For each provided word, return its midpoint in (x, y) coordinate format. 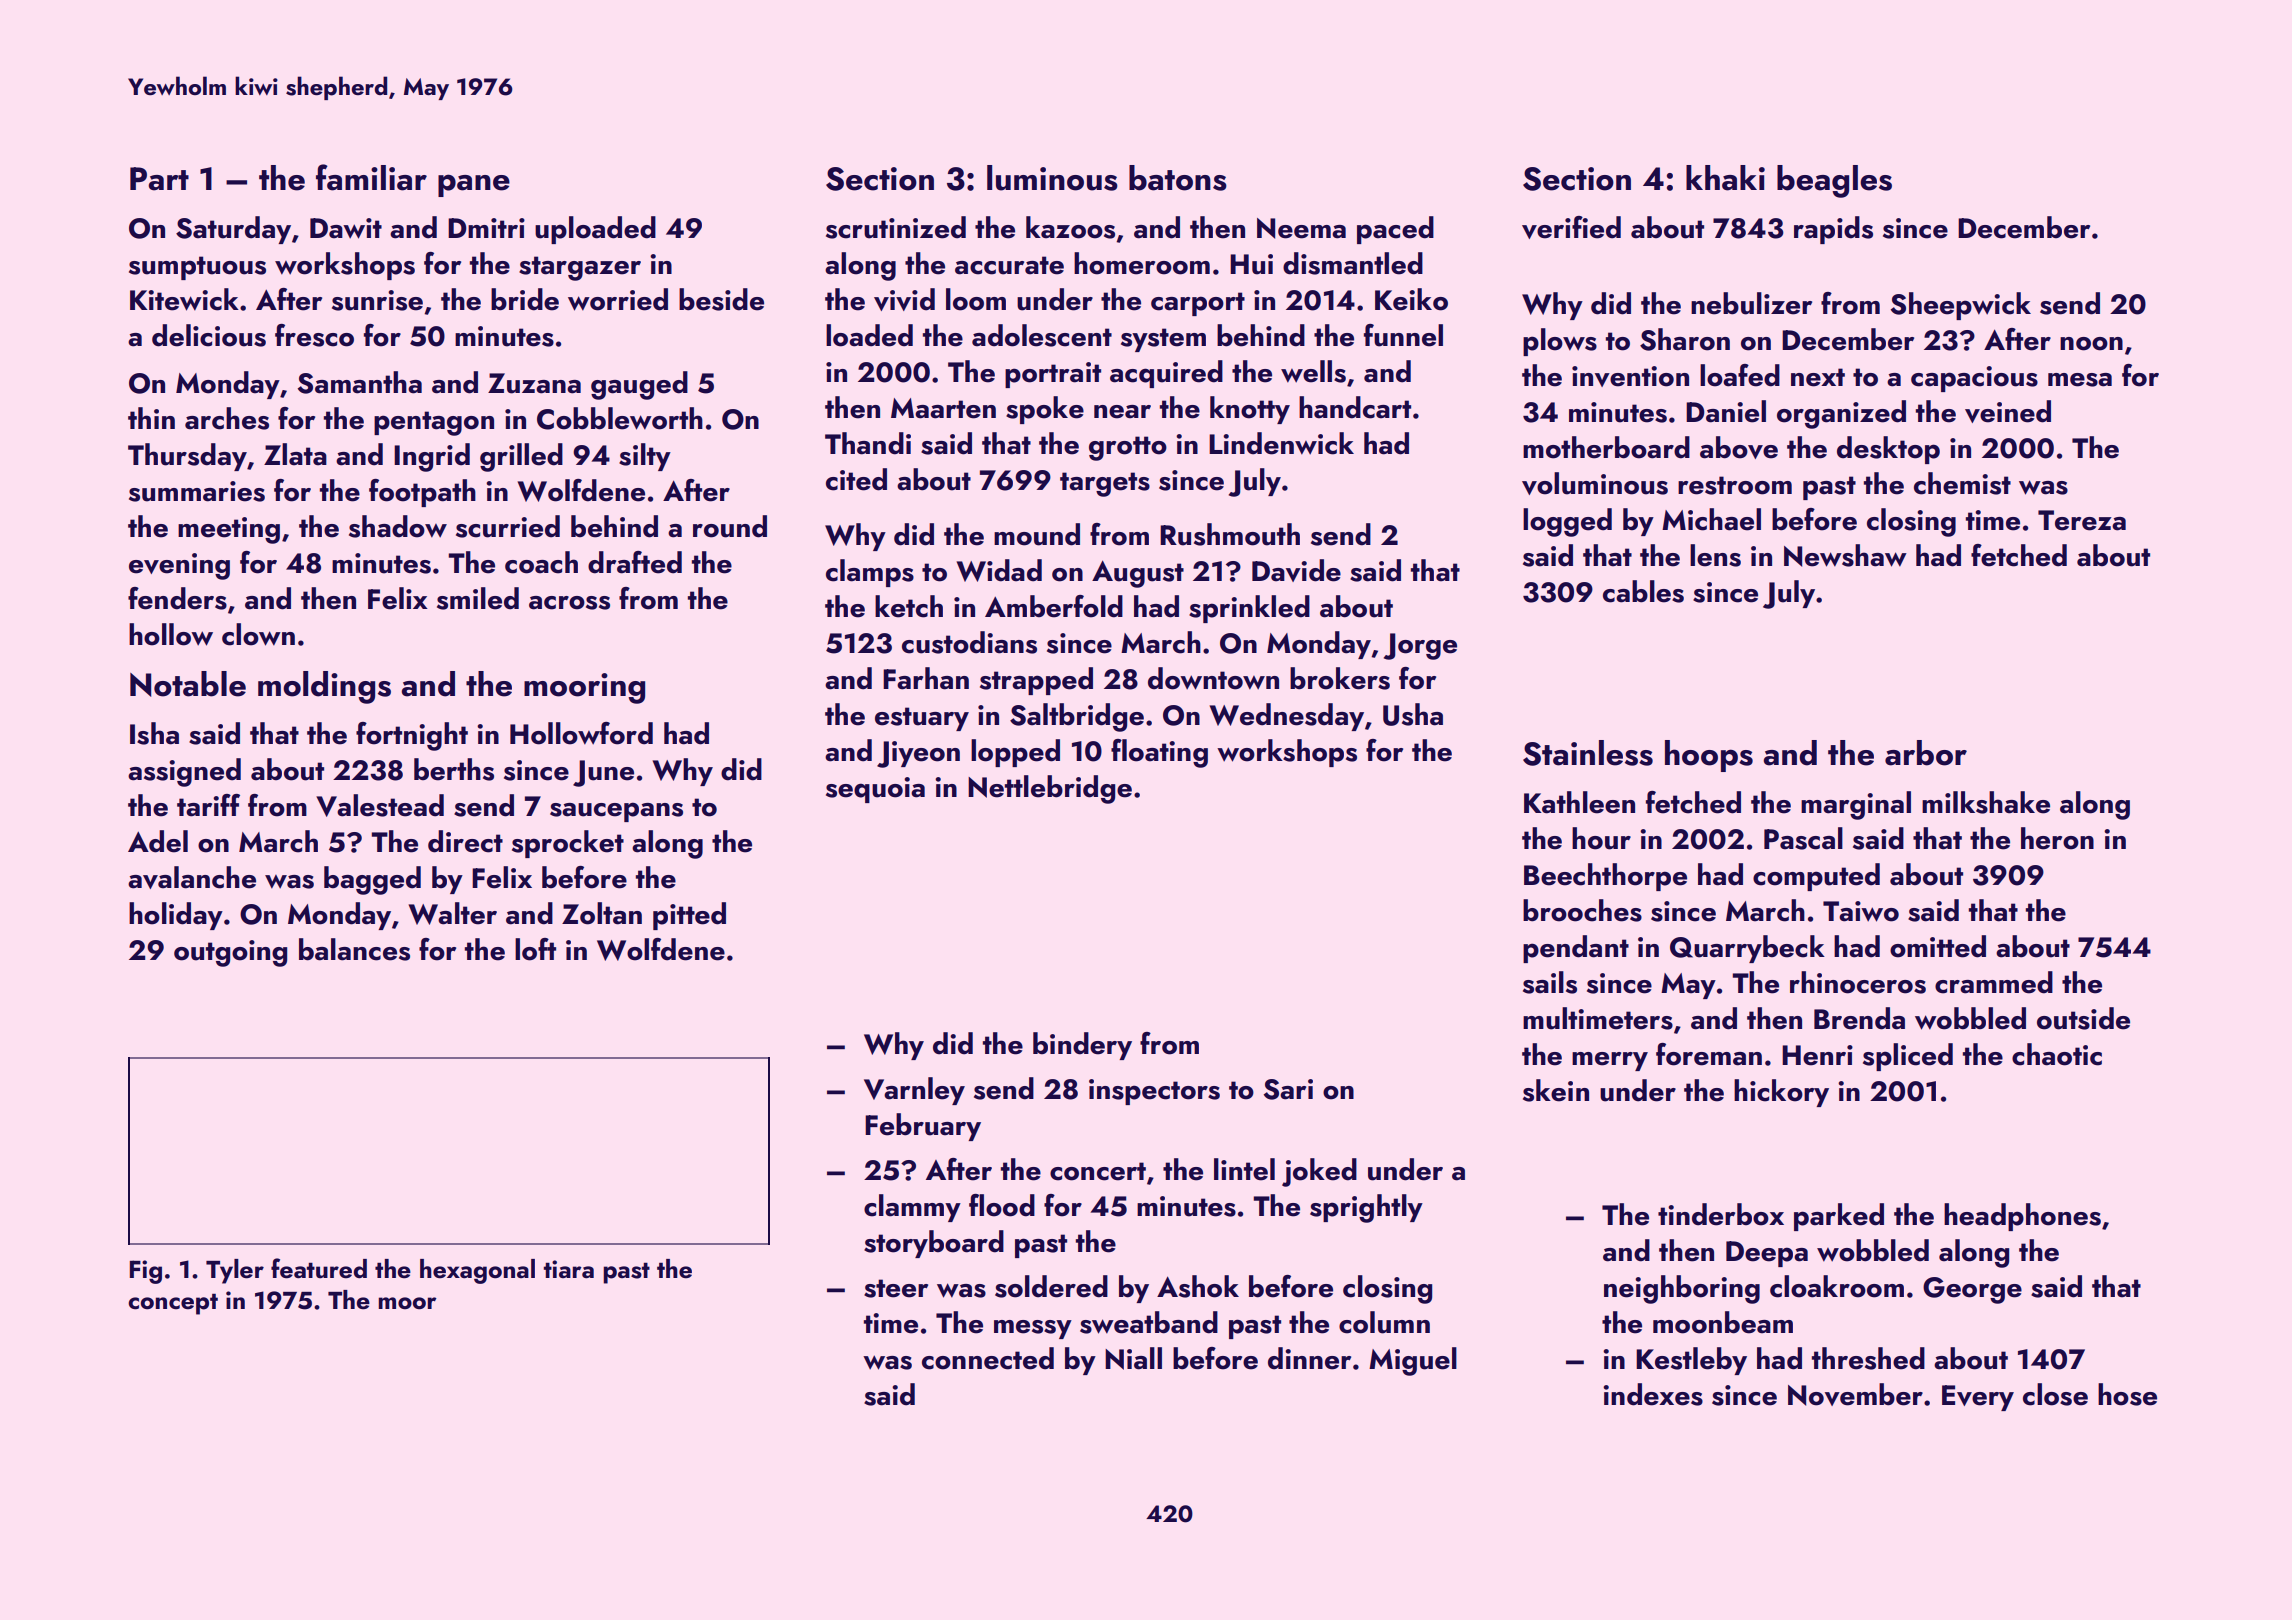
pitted (689, 916)
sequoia (875, 790)
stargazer (580, 268)
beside (721, 299)
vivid (904, 299)
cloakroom (1837, 1286)
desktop (1888, 450)
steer (896, 1288)
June (603, 773)
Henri (1817, 1055)
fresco (314, 335)
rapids (1833, 230)
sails (1550, 982)
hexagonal (477, 1271)
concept (173, 1304)
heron (2057, 838)
